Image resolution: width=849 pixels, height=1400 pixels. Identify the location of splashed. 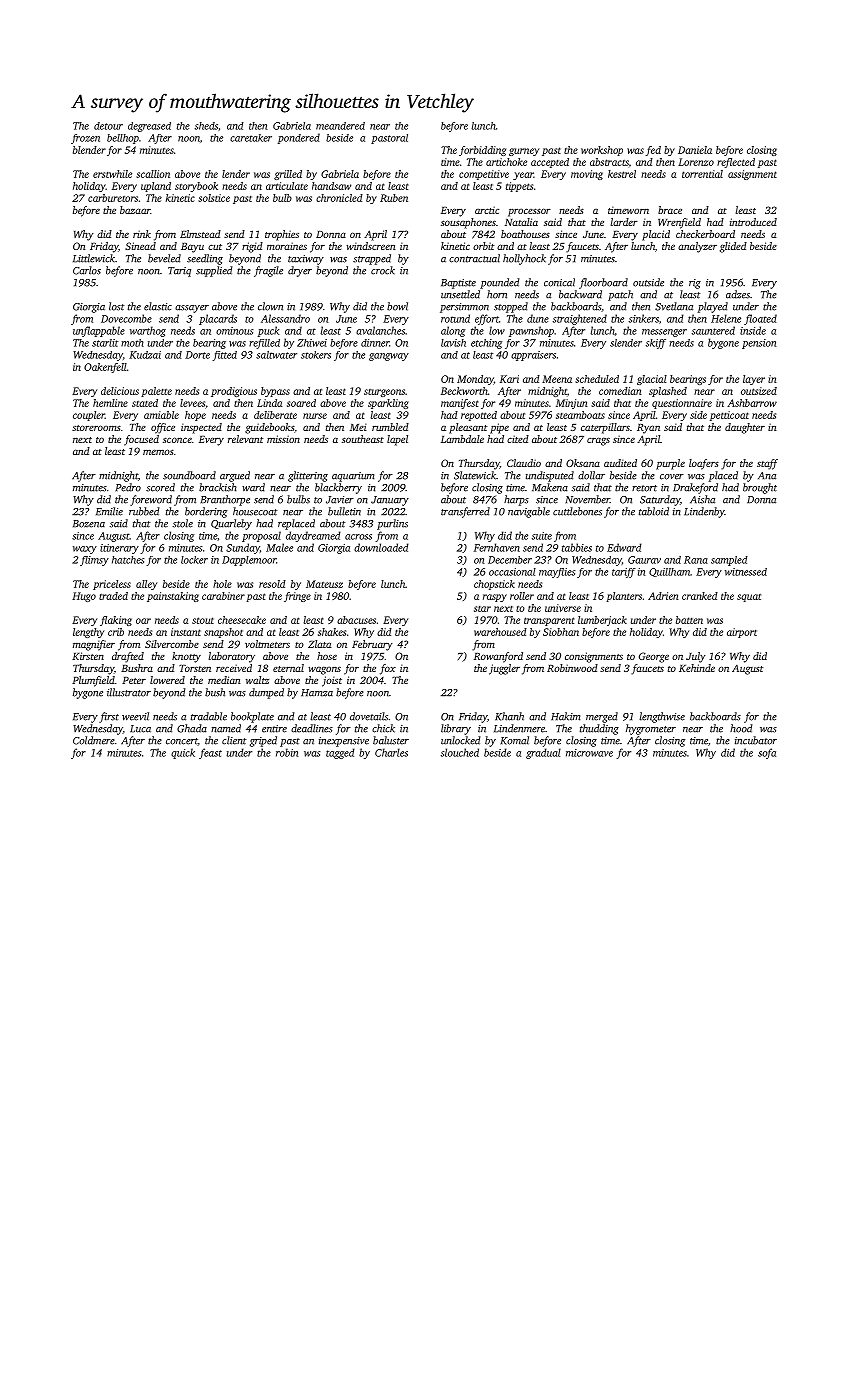
(668, 392).
